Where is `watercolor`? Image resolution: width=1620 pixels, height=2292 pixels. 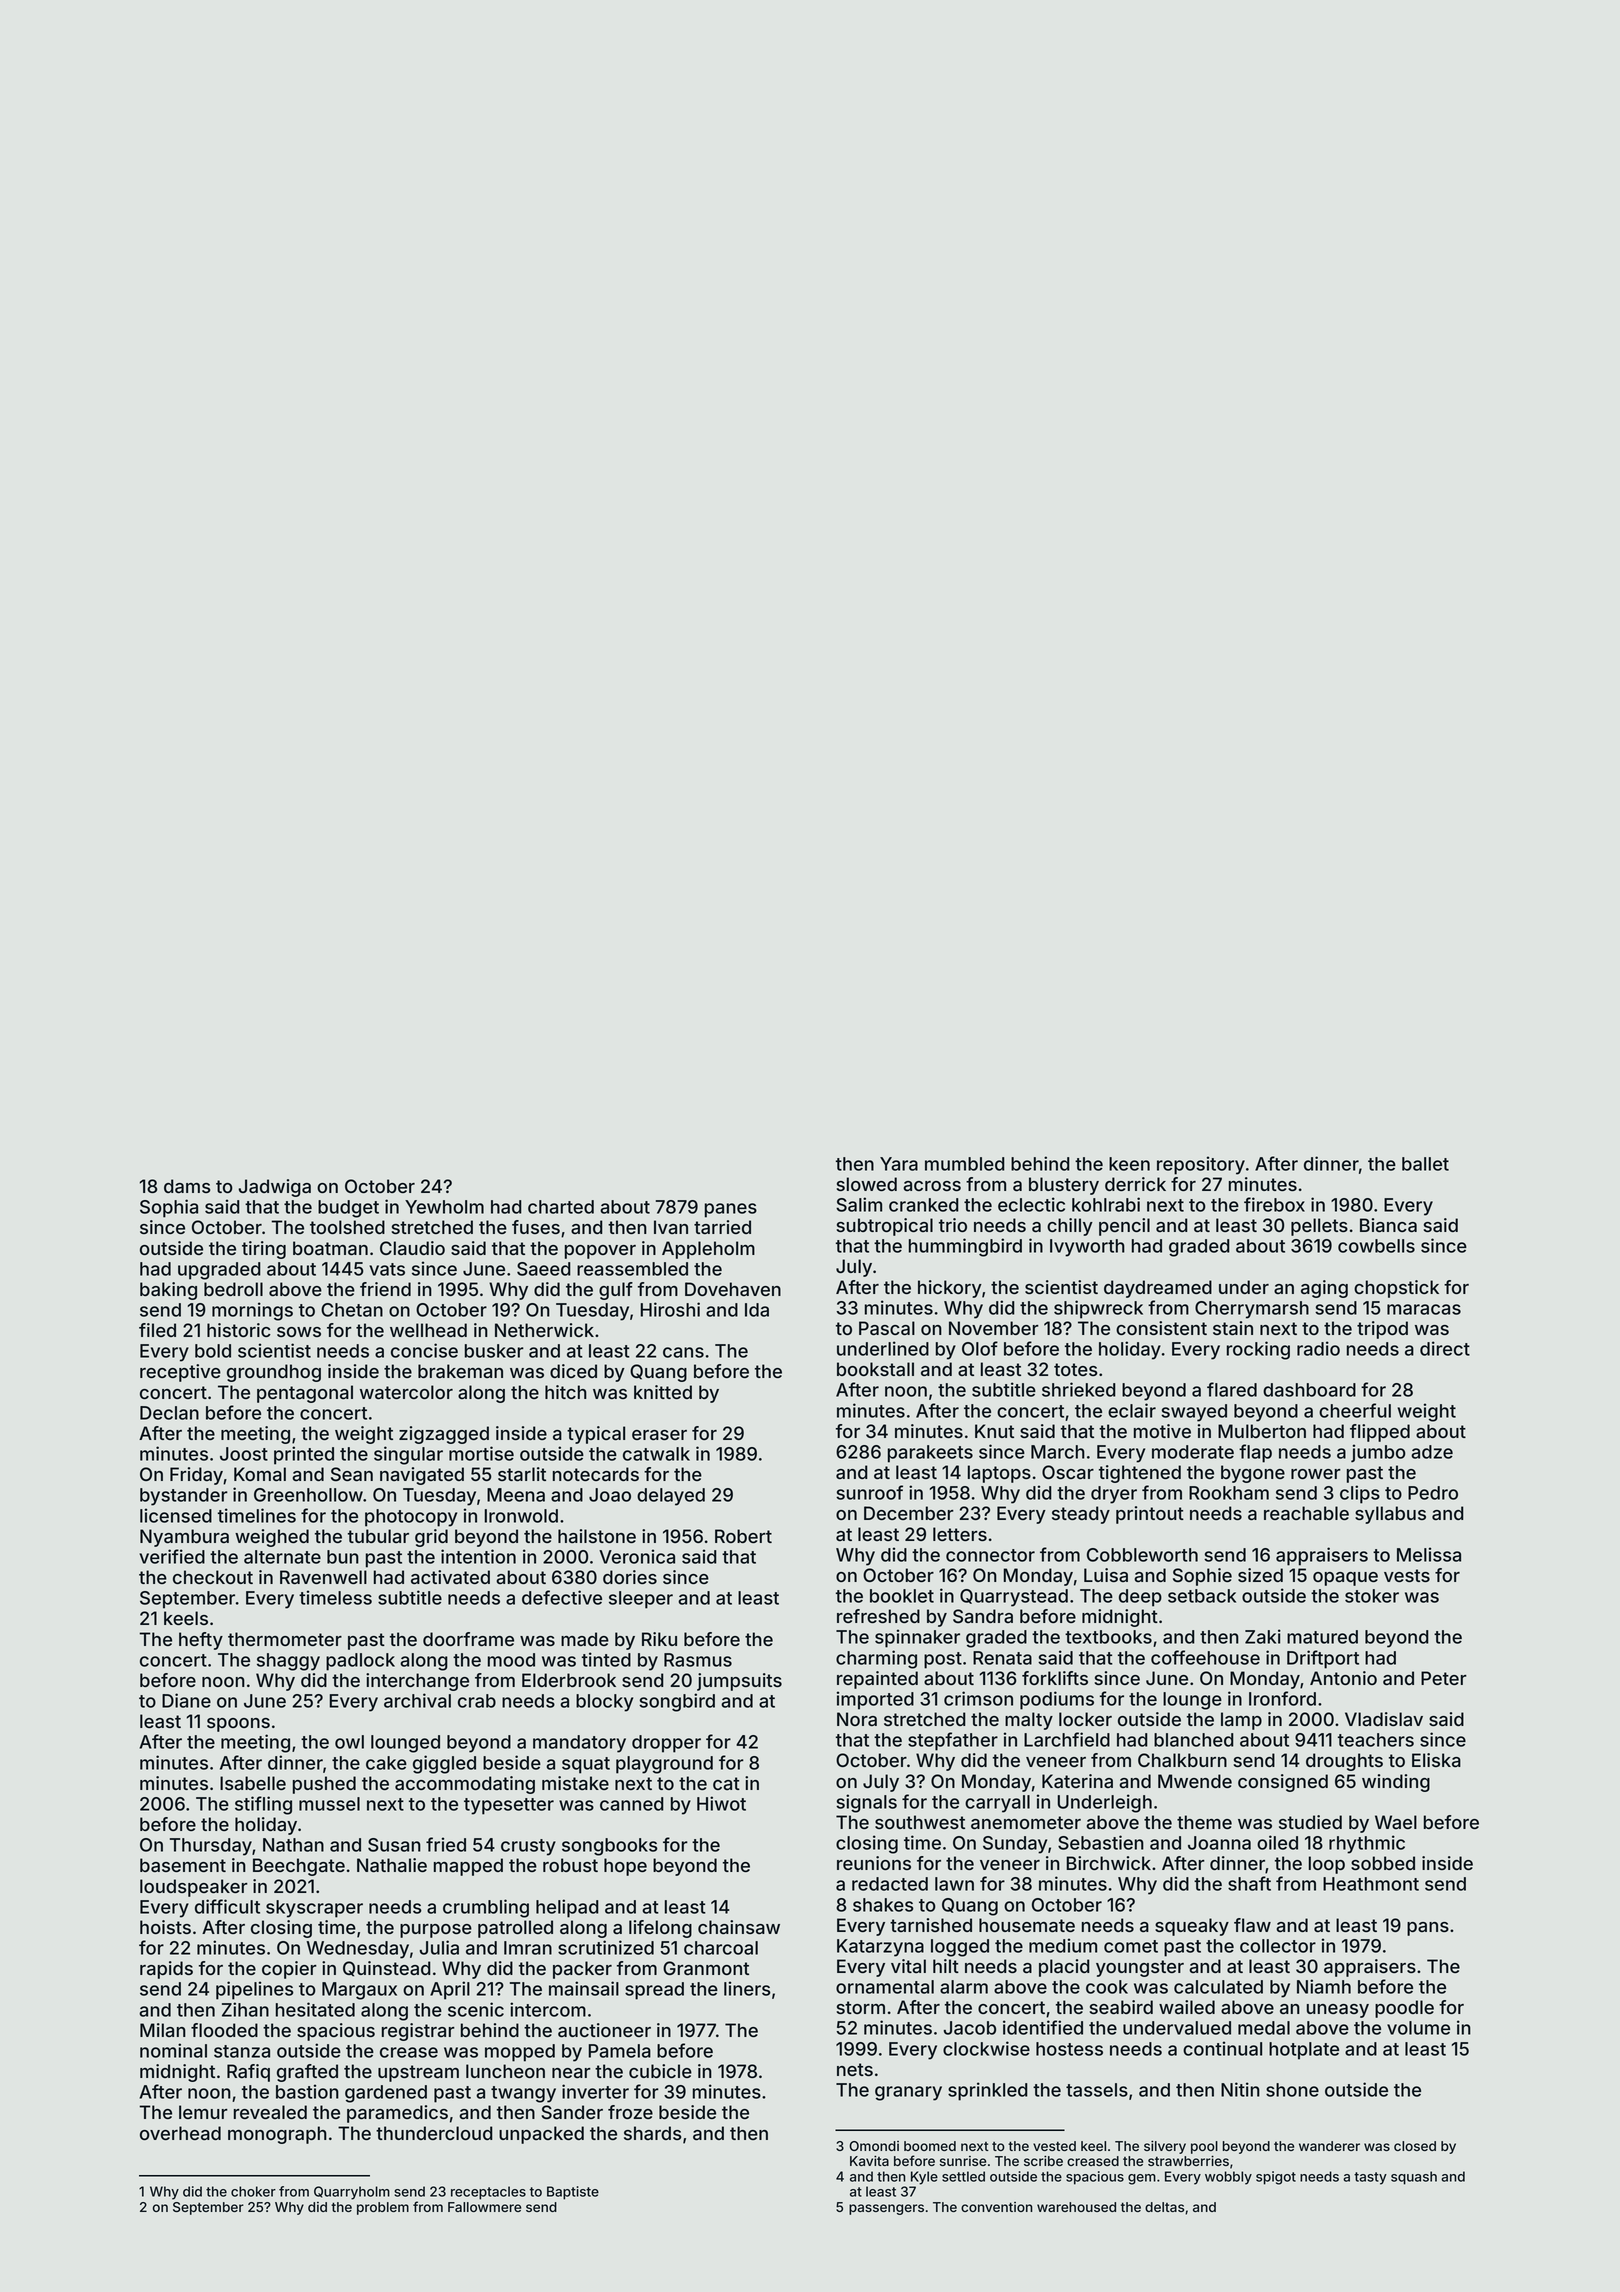
watercolor is located at coordinates (406, 1392).
